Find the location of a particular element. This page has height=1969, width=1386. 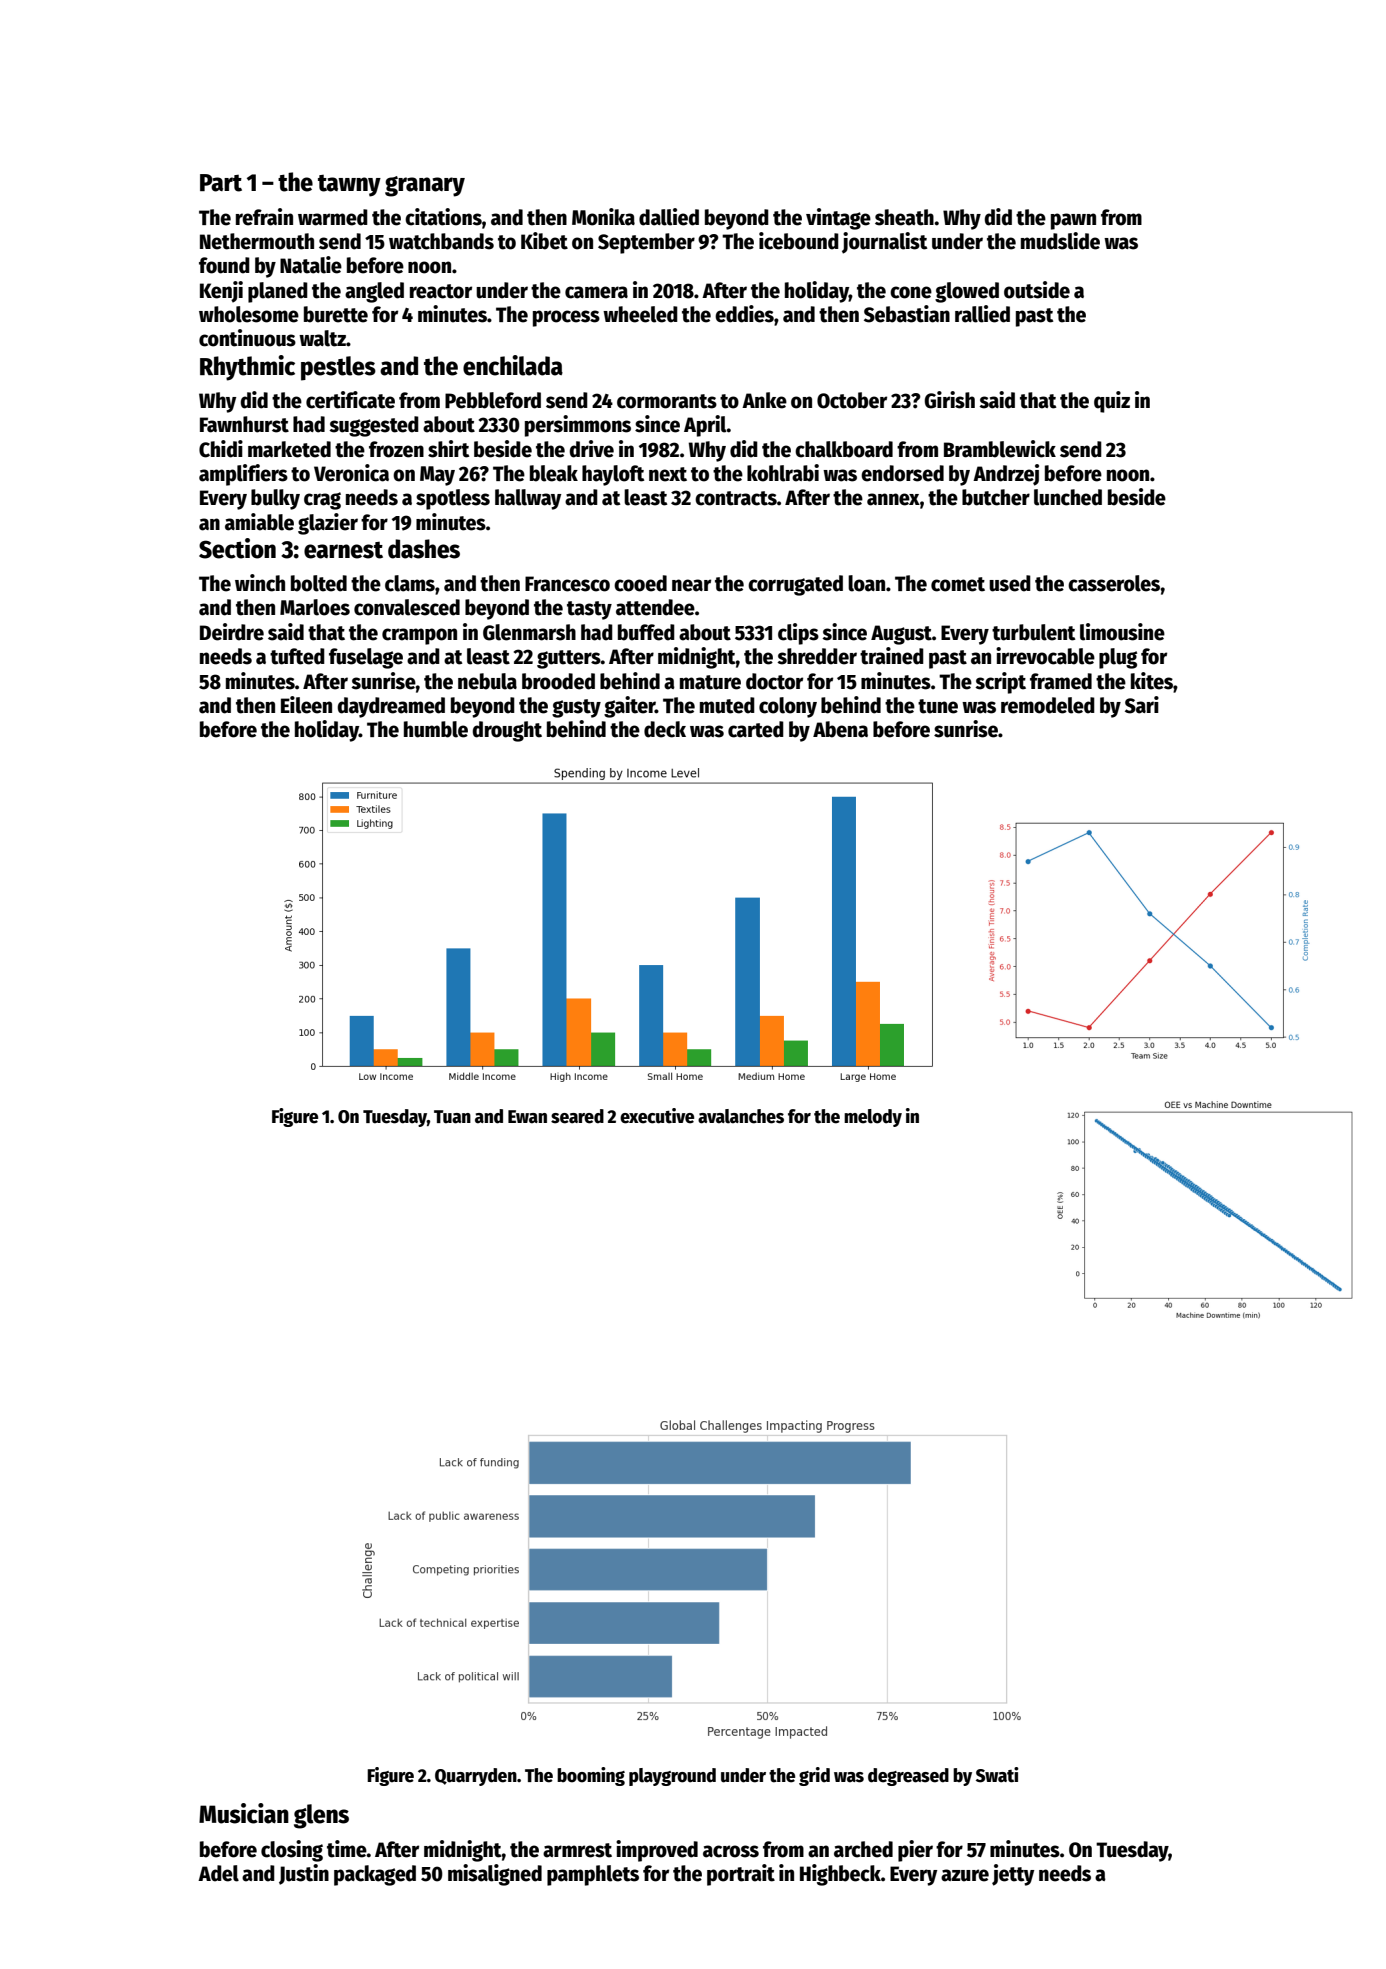

watchbands is located at coordinates (441, 241).
